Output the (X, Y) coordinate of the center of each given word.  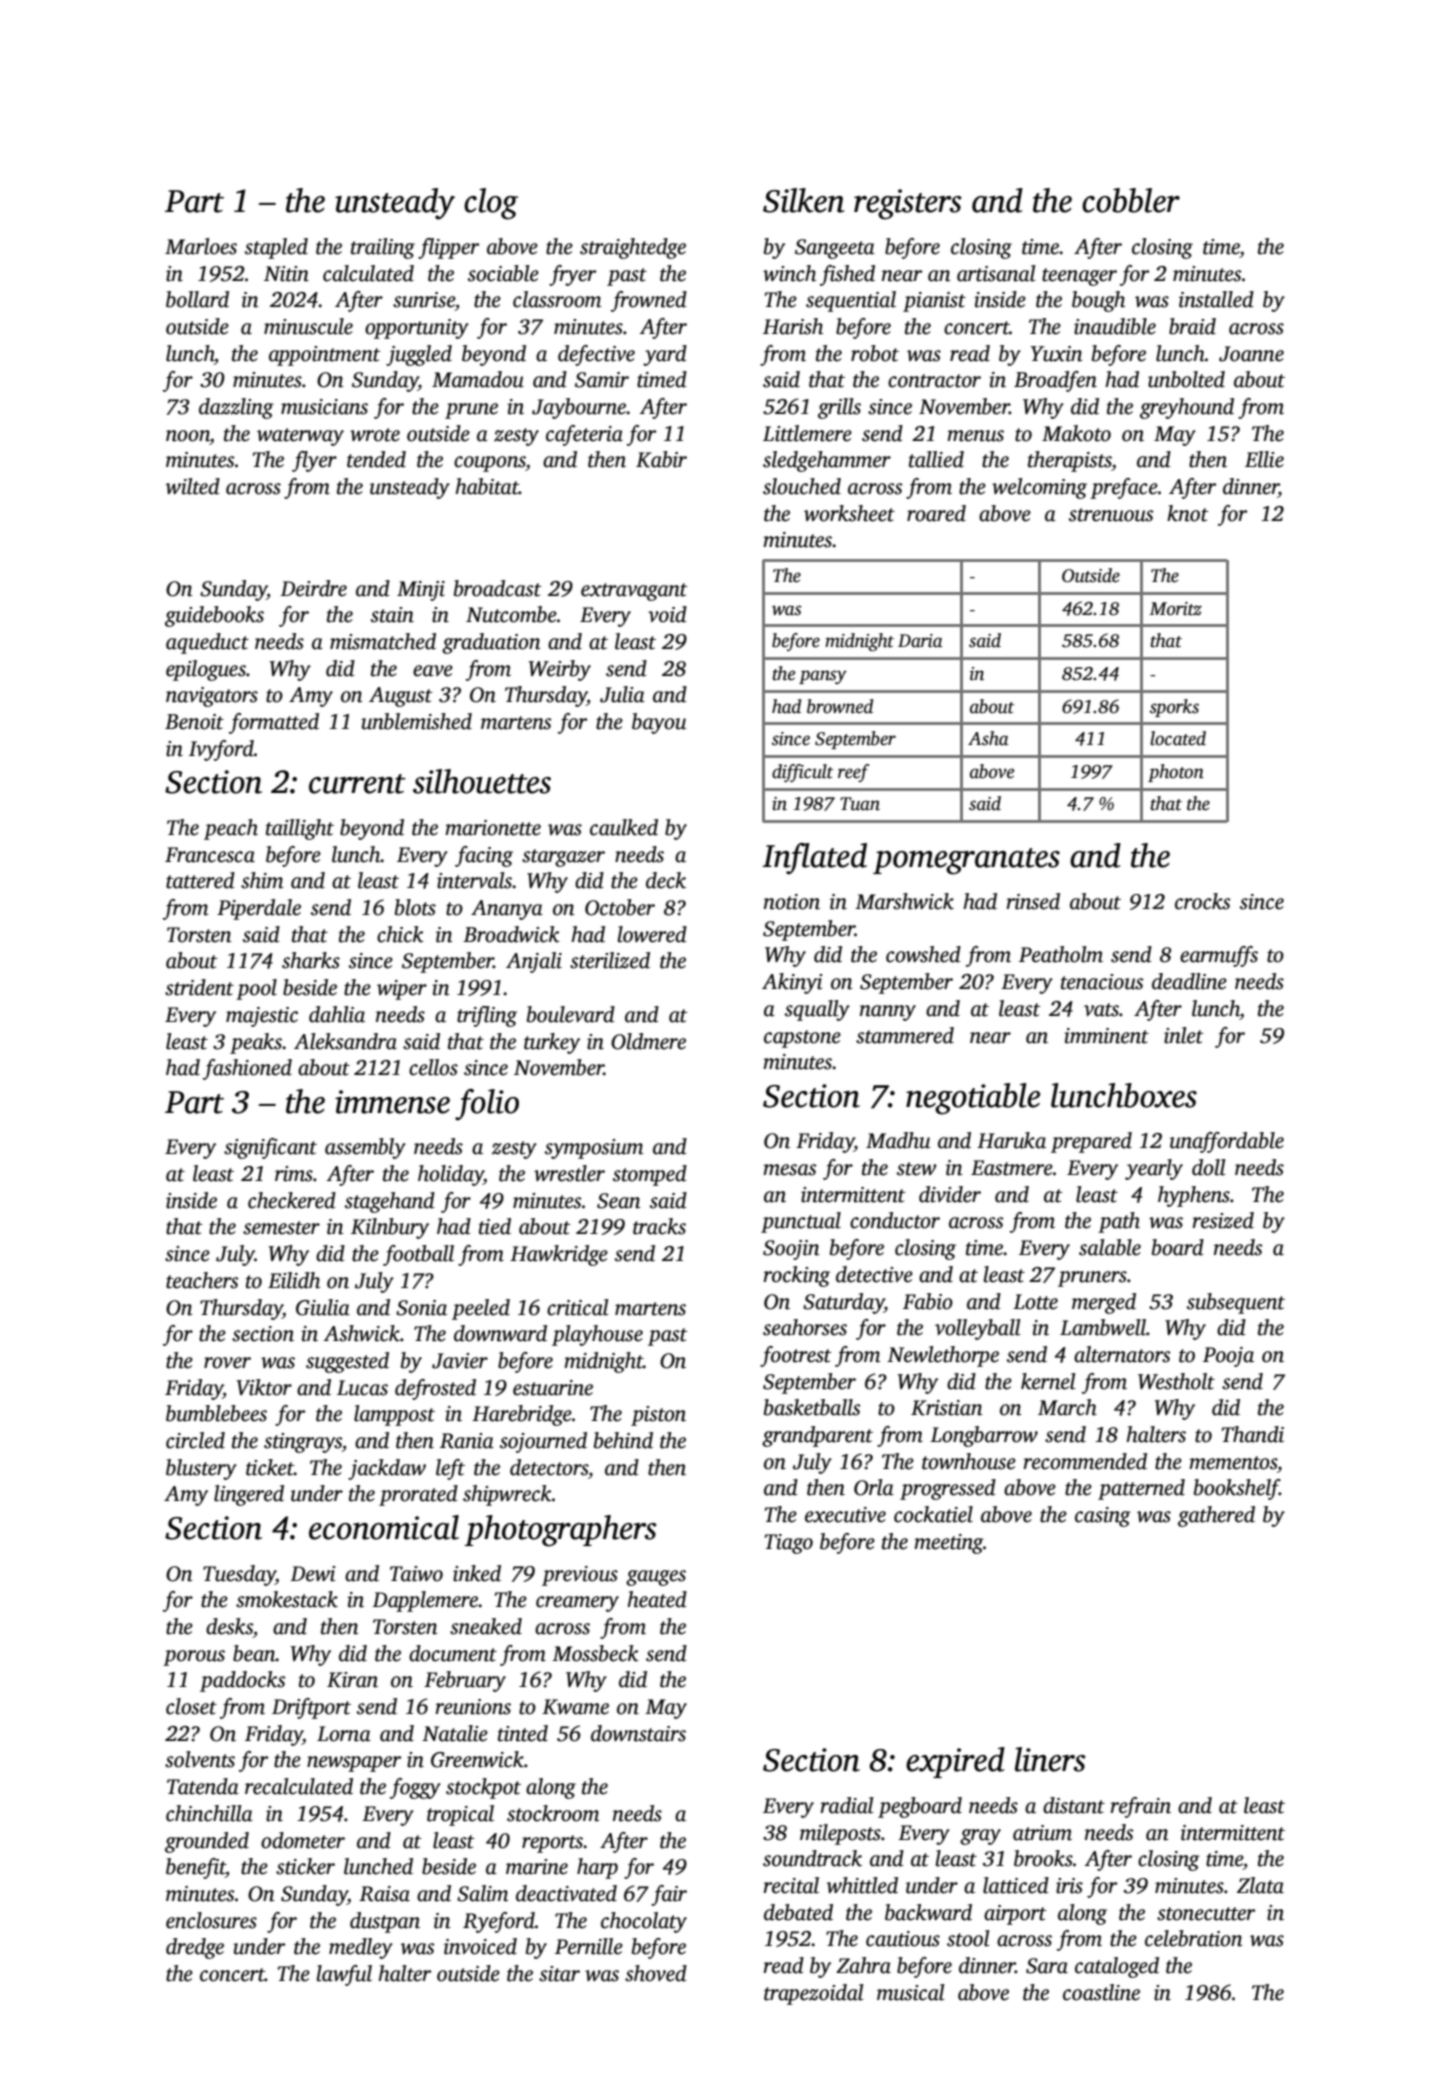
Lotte (1035, 1302)
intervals (474, 880)
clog (491, 204)
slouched (802, 486)
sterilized (610, 960)
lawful (344, 1975)
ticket (270, 1467)
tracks (659, 1226)
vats (1101, 1010)
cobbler (1131, 200)
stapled (276, 248)
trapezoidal (814, 1994)
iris (1069, 1886)
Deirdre (313, 588)
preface (1124, 488)
